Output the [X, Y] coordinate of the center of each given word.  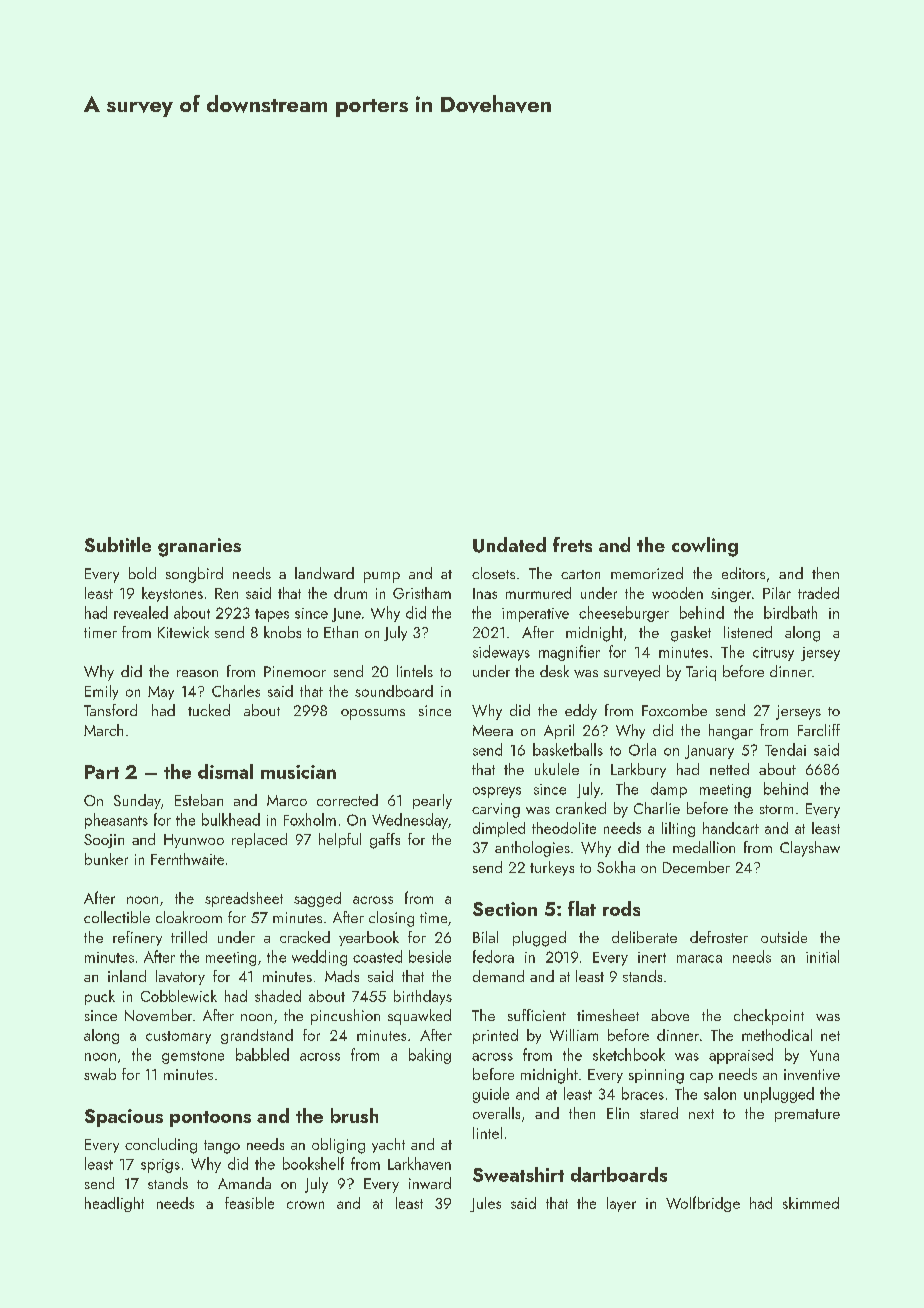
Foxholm [310, 819]
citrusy [773, 654]
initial [822, 956]
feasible [249, 1203]
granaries [199, 547]
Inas [485, 593]
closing [391, 919]
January [709, 752]
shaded [278, 996]
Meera [493, 730]
